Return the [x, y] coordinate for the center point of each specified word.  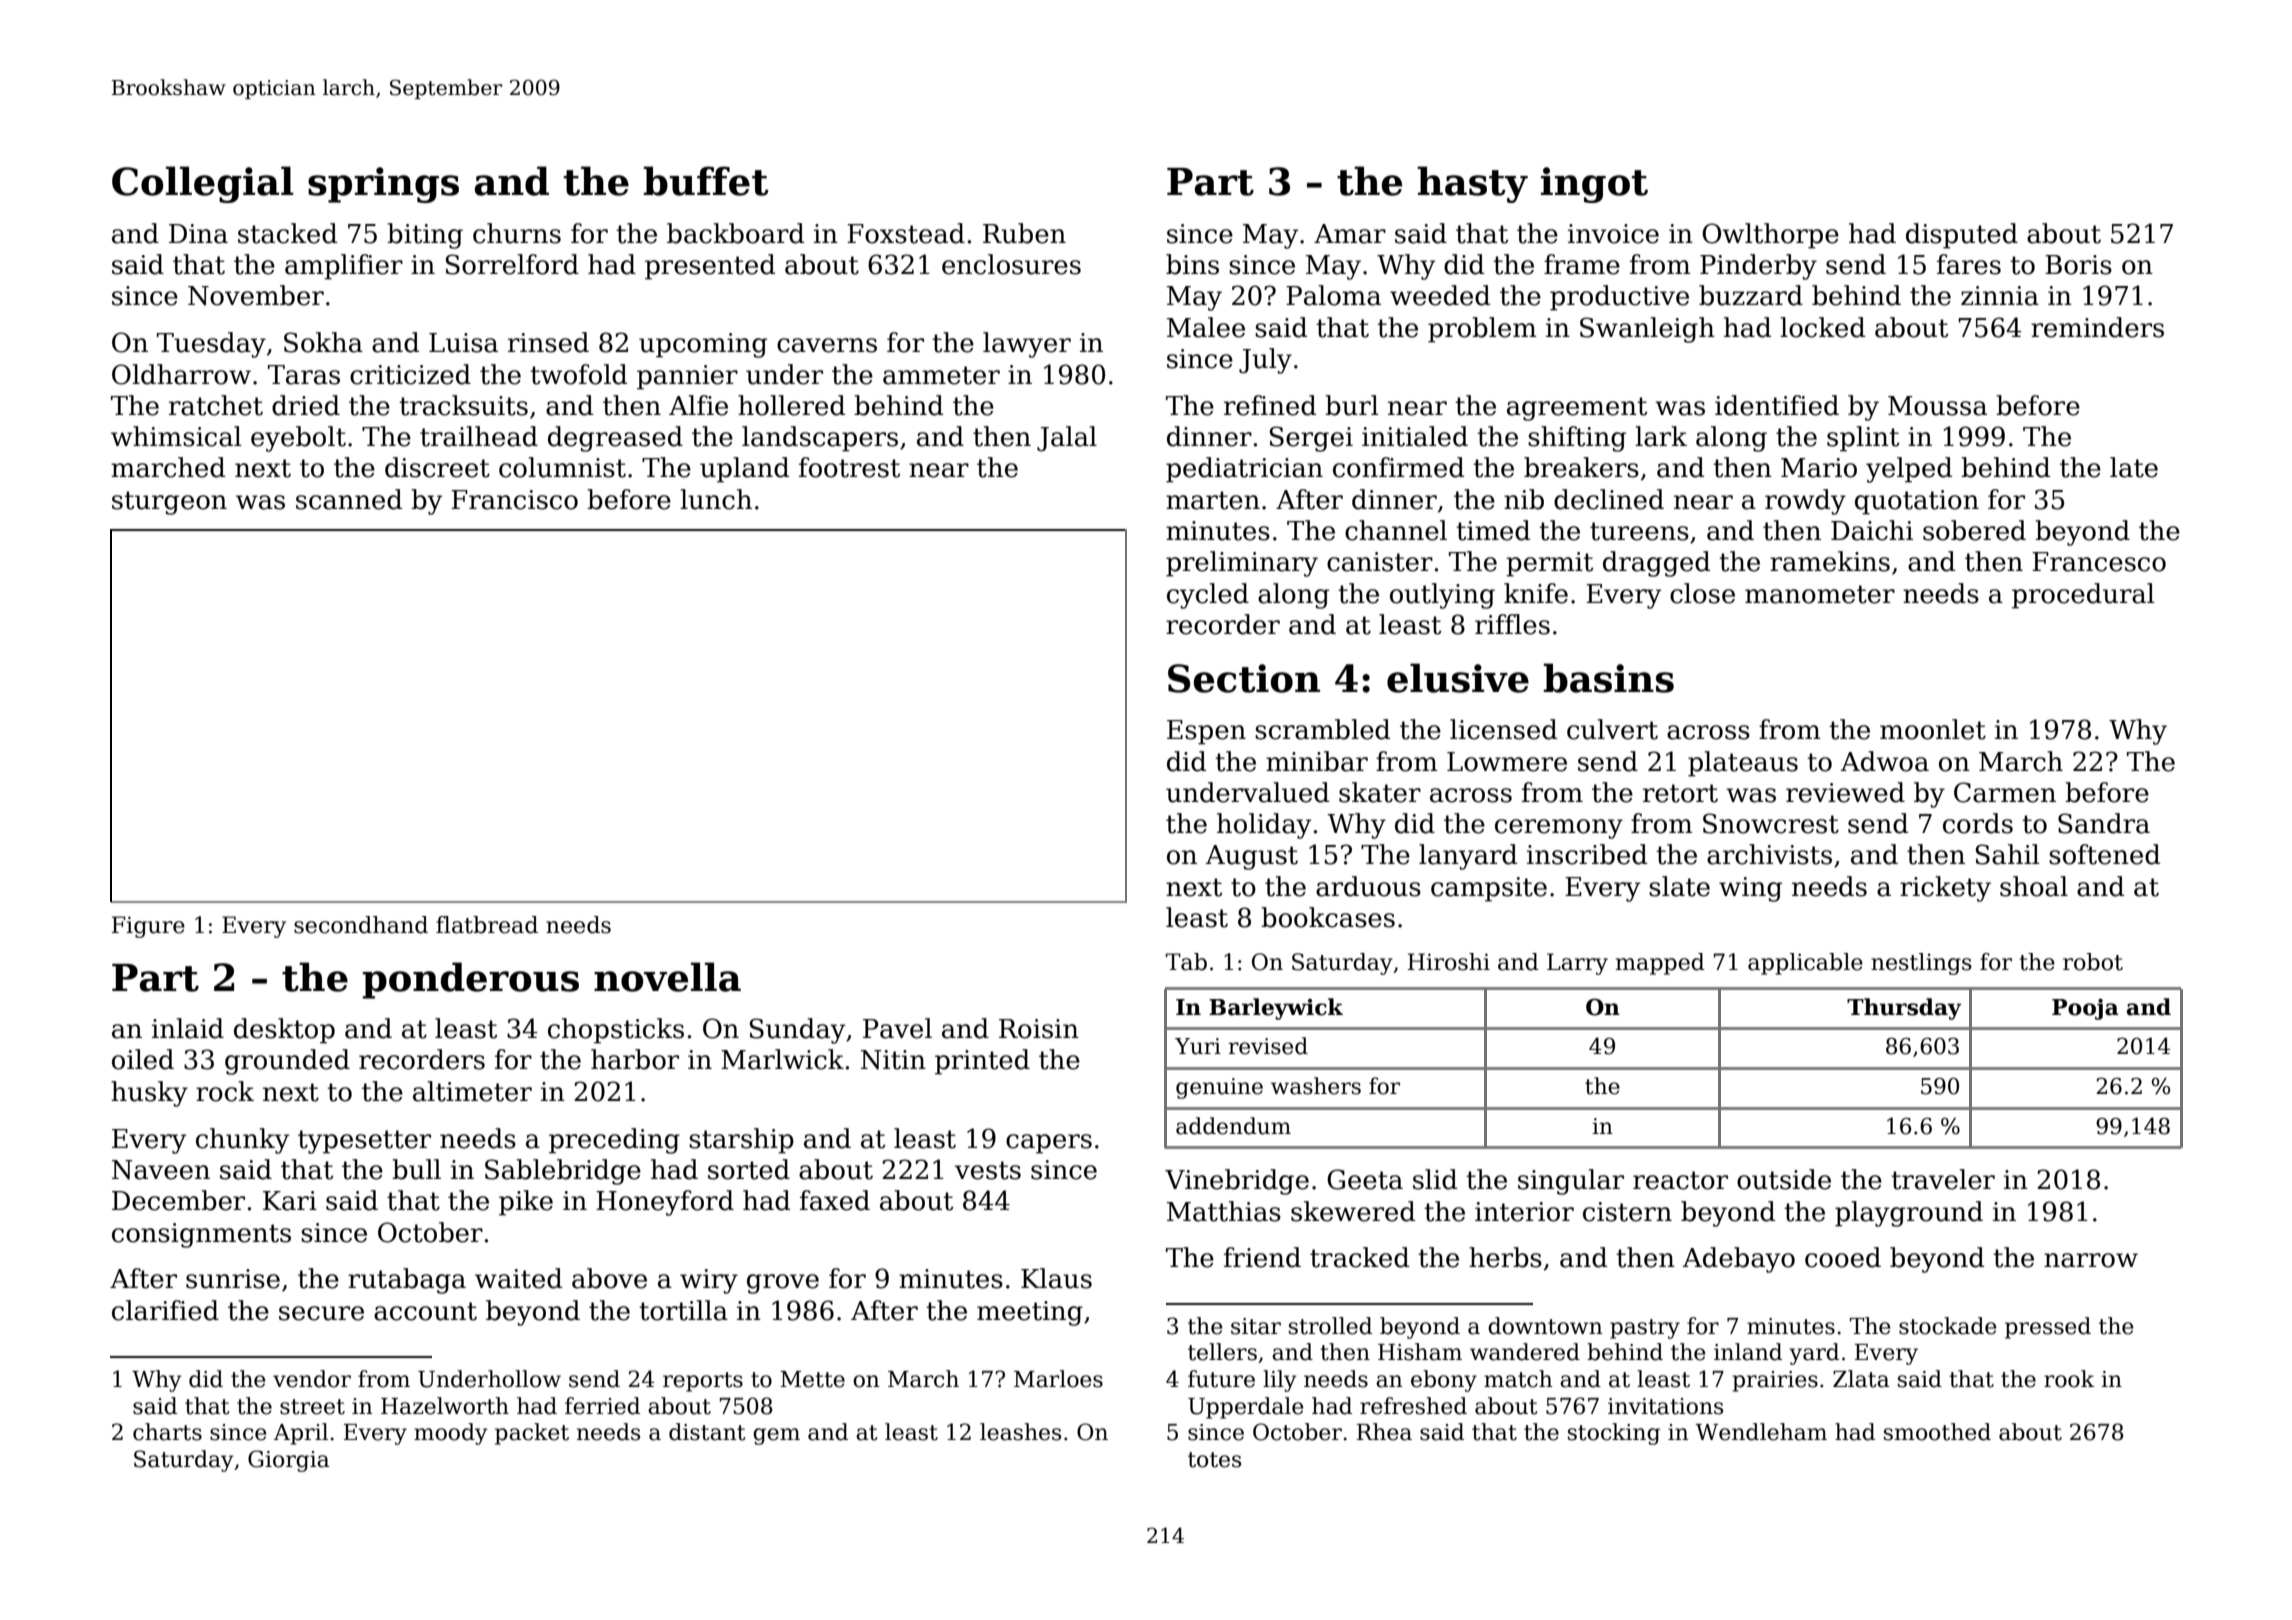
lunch [716, 499]
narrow [2091, 1260]
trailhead [479, 436]
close [1702, 593]
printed [982, 1062]
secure [321, 1313]
